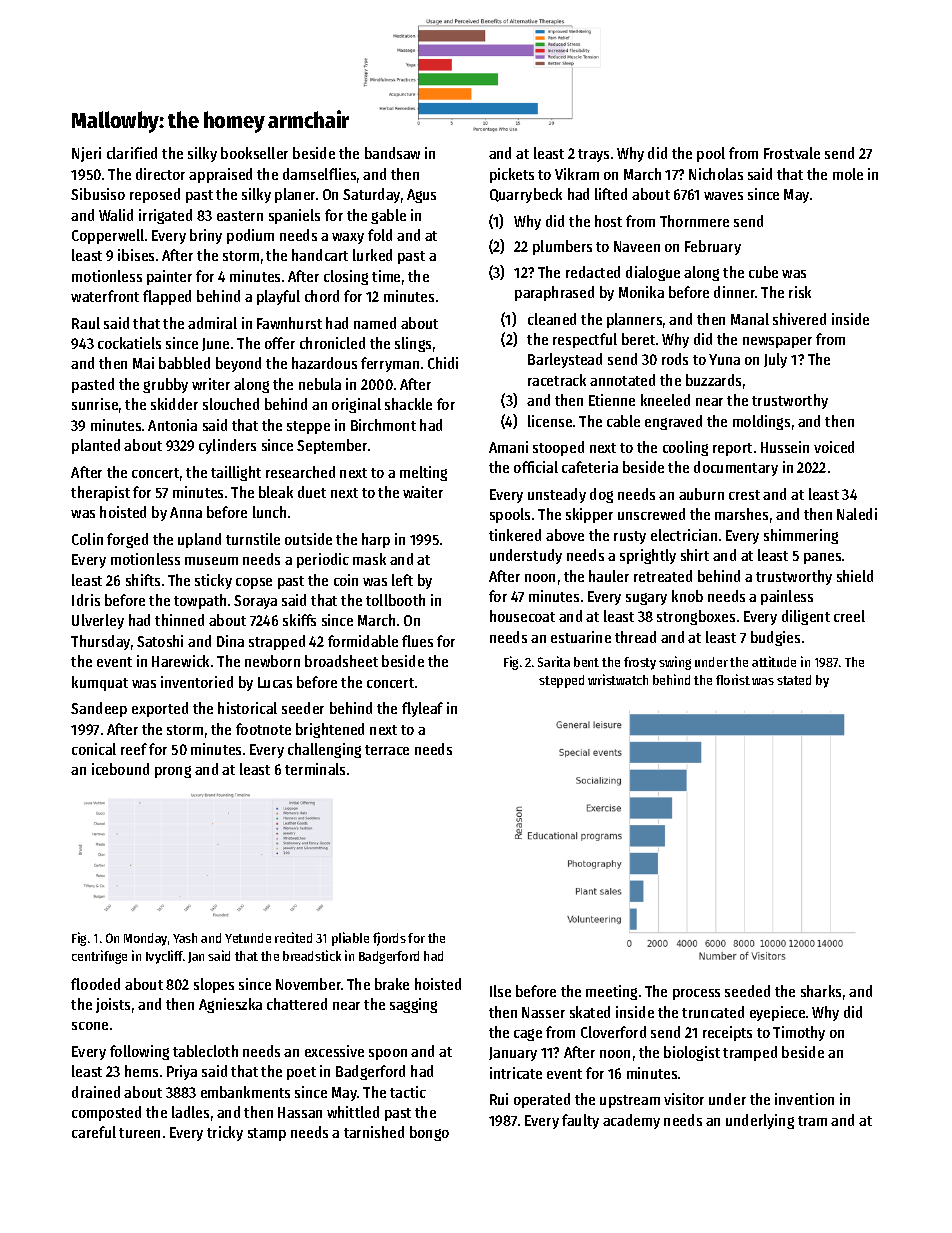 This document has height=1233, width=952. Describe the element at coordinates (741, 514) in the document. I see `marshes` at that location.
